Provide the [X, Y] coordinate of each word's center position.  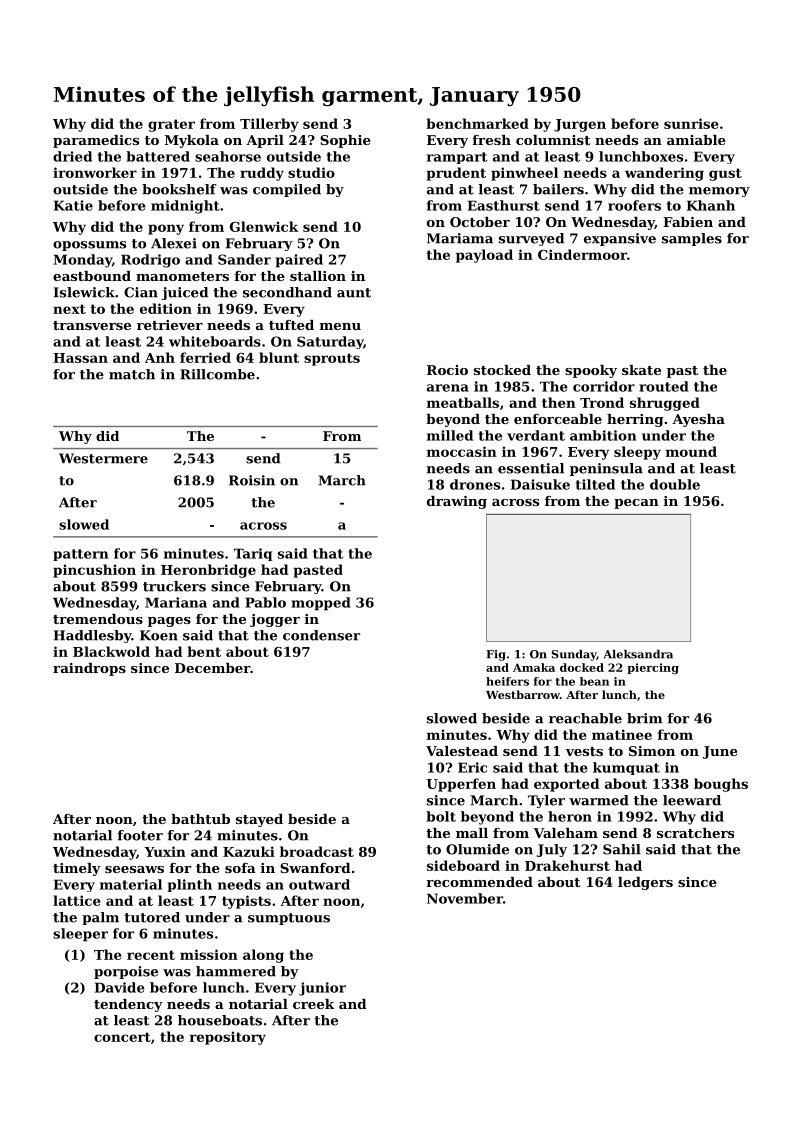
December [212, 668]
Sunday [574, 655]
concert [122, 1037]
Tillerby [269, 125]
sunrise [691, 123]
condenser [321, 635]
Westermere [103, 458]
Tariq [253, 554]
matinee [622, 734]
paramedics [96, 141]
